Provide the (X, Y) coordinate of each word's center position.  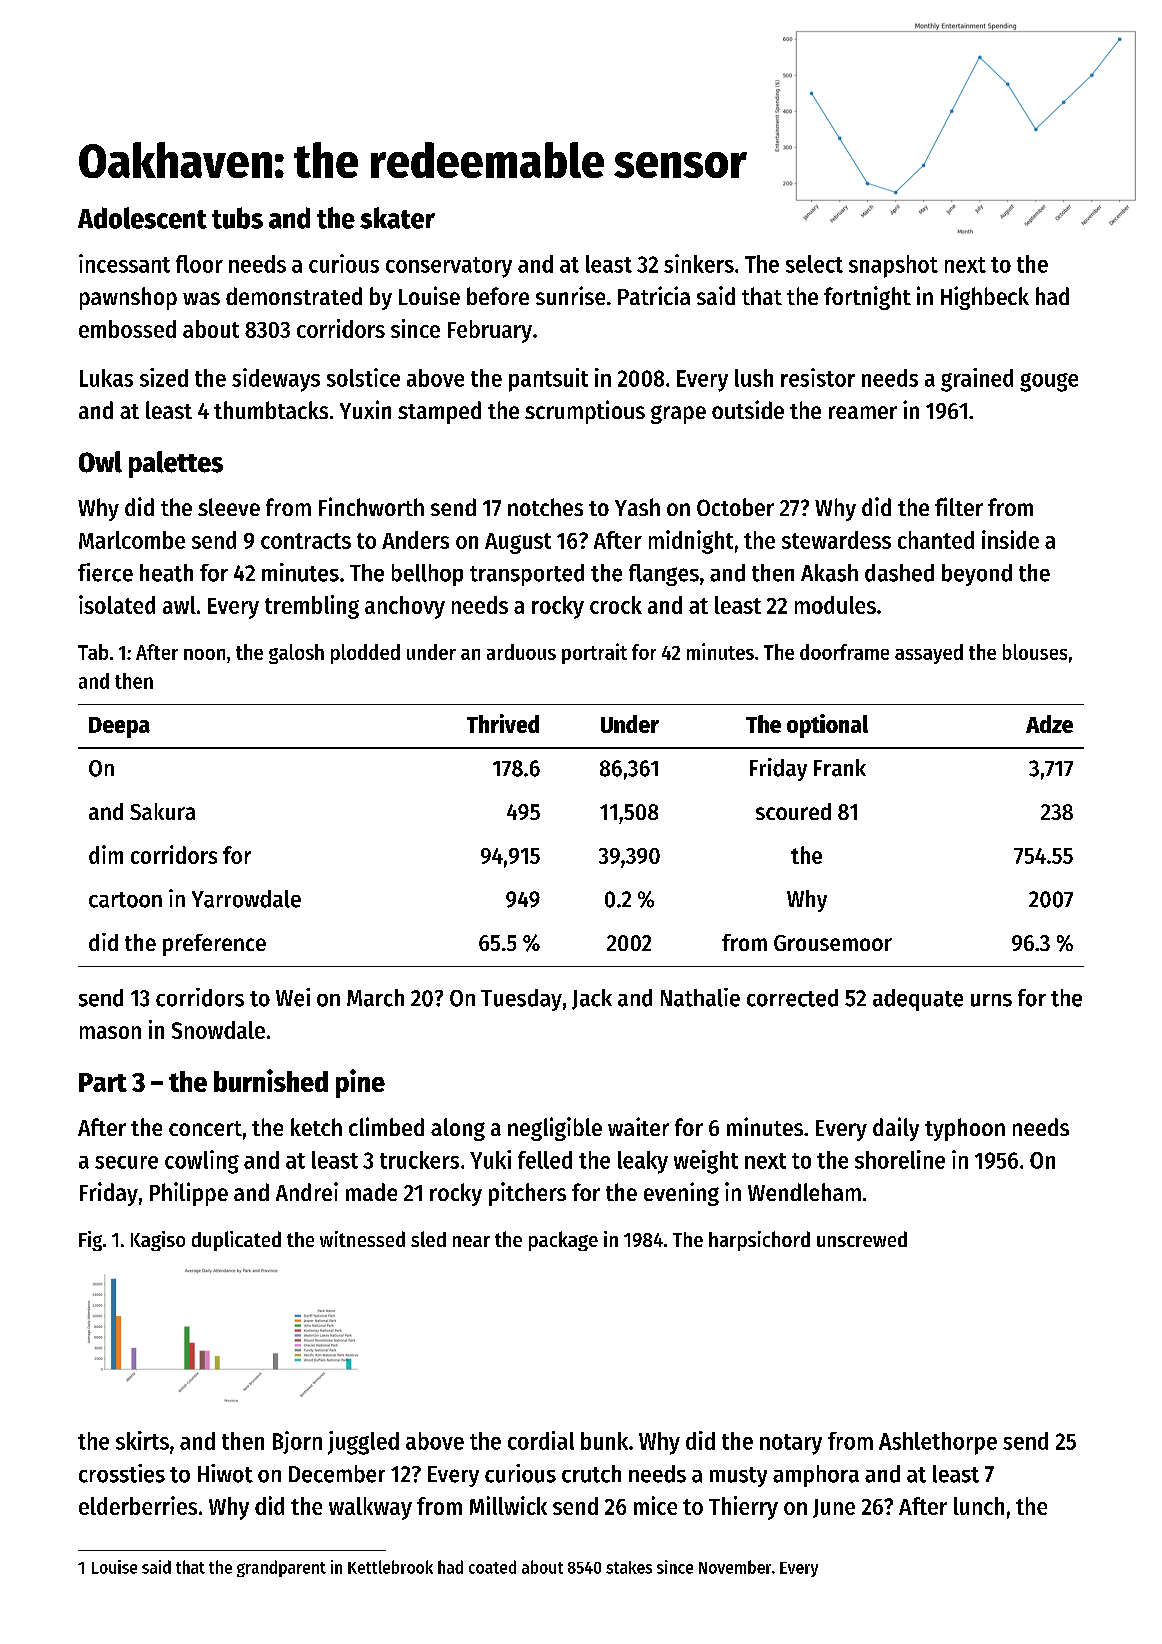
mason (110, 1032)
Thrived (503, 723)
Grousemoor (833, 943)
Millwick (508, 1505)
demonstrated (294, 296)
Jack (592, 999)
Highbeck (985, 298)
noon (204, 654)
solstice (363, 377)
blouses (1035, 652)
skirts (142, 1440)
